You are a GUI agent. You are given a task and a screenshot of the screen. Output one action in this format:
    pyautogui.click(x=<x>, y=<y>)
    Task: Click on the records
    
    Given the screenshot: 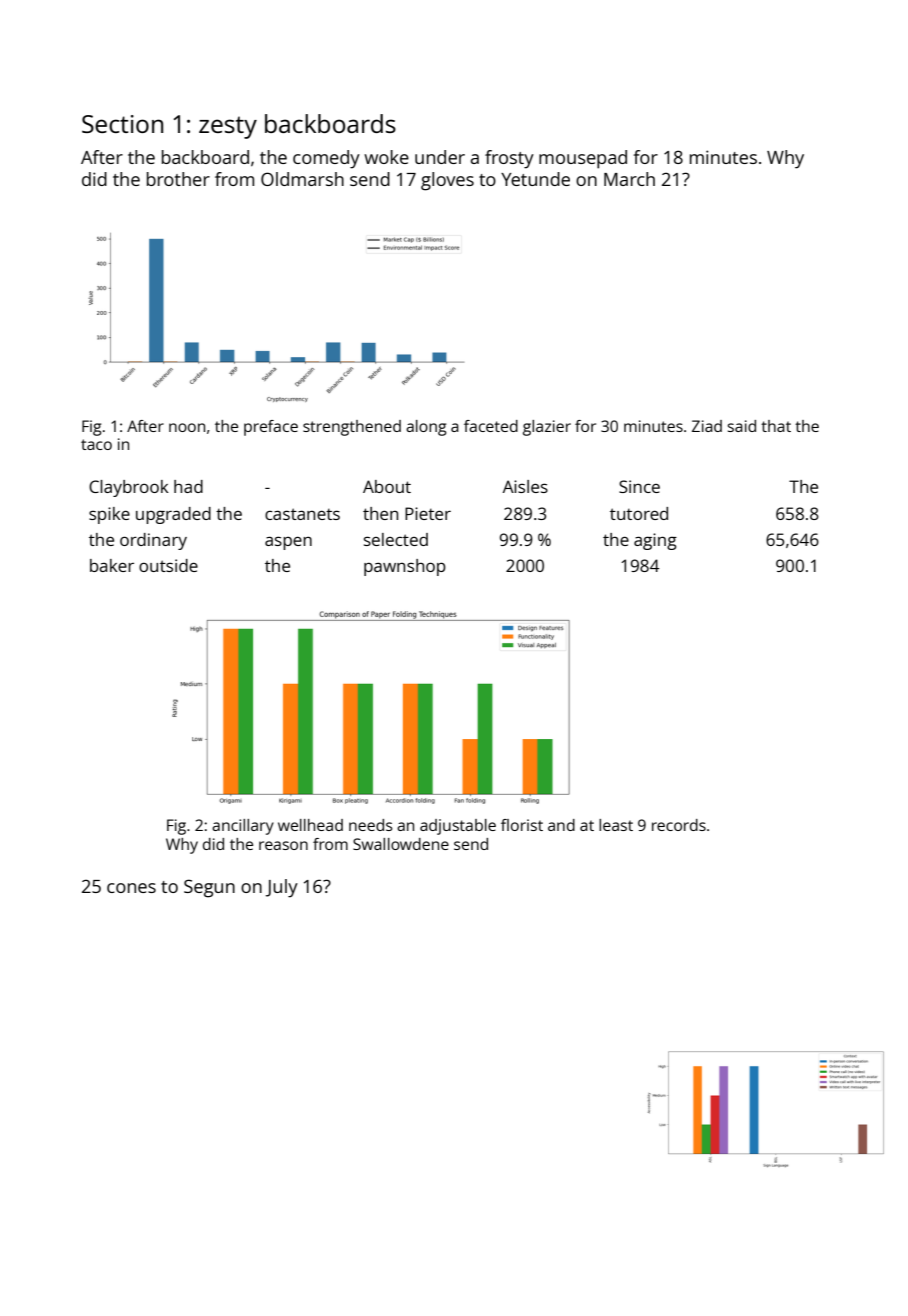 What is the action you would take?
    pyautogui.click(x=679, y=825)
